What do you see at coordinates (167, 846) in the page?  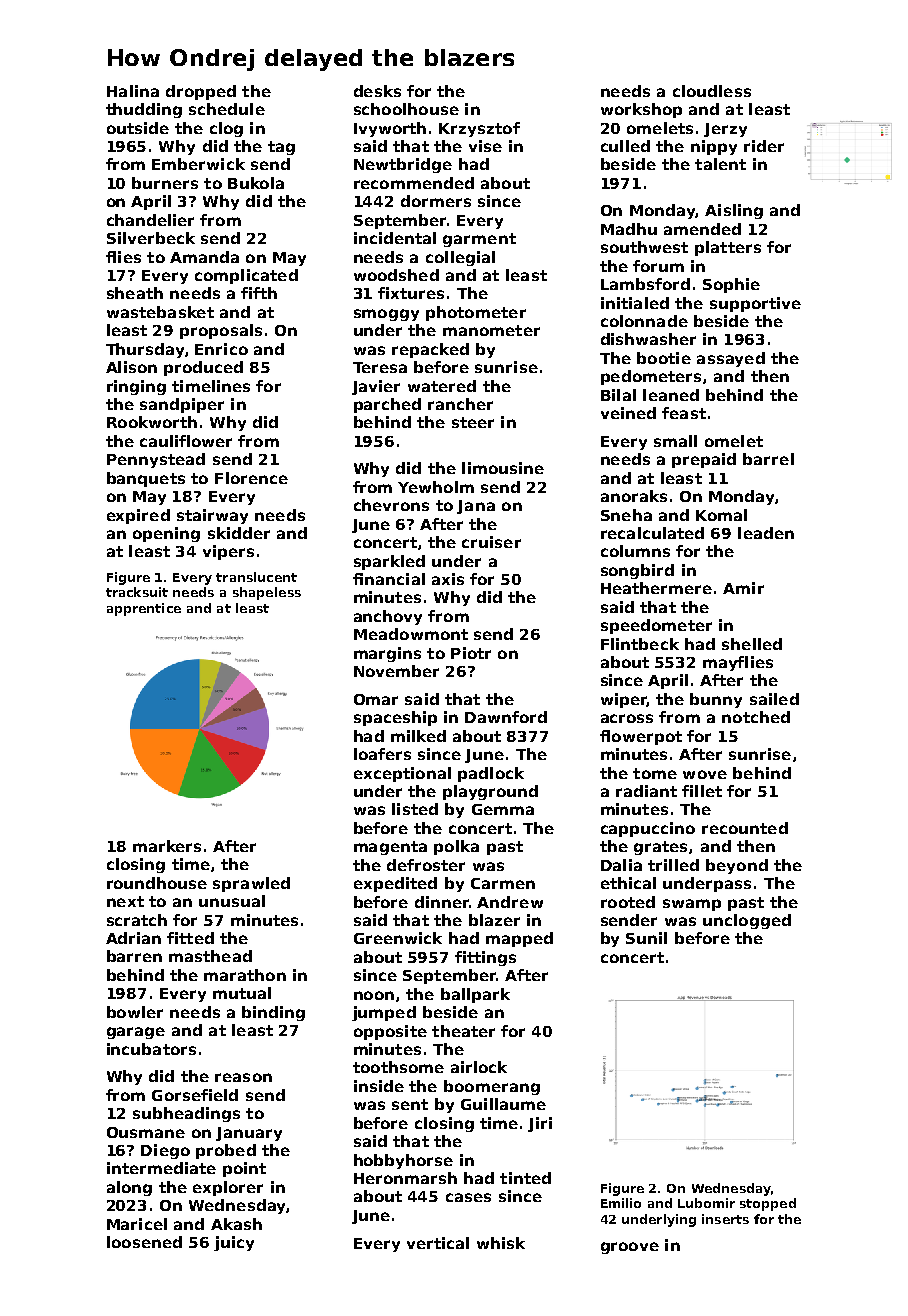 I see `markers` at bounding box center [167, 846].
